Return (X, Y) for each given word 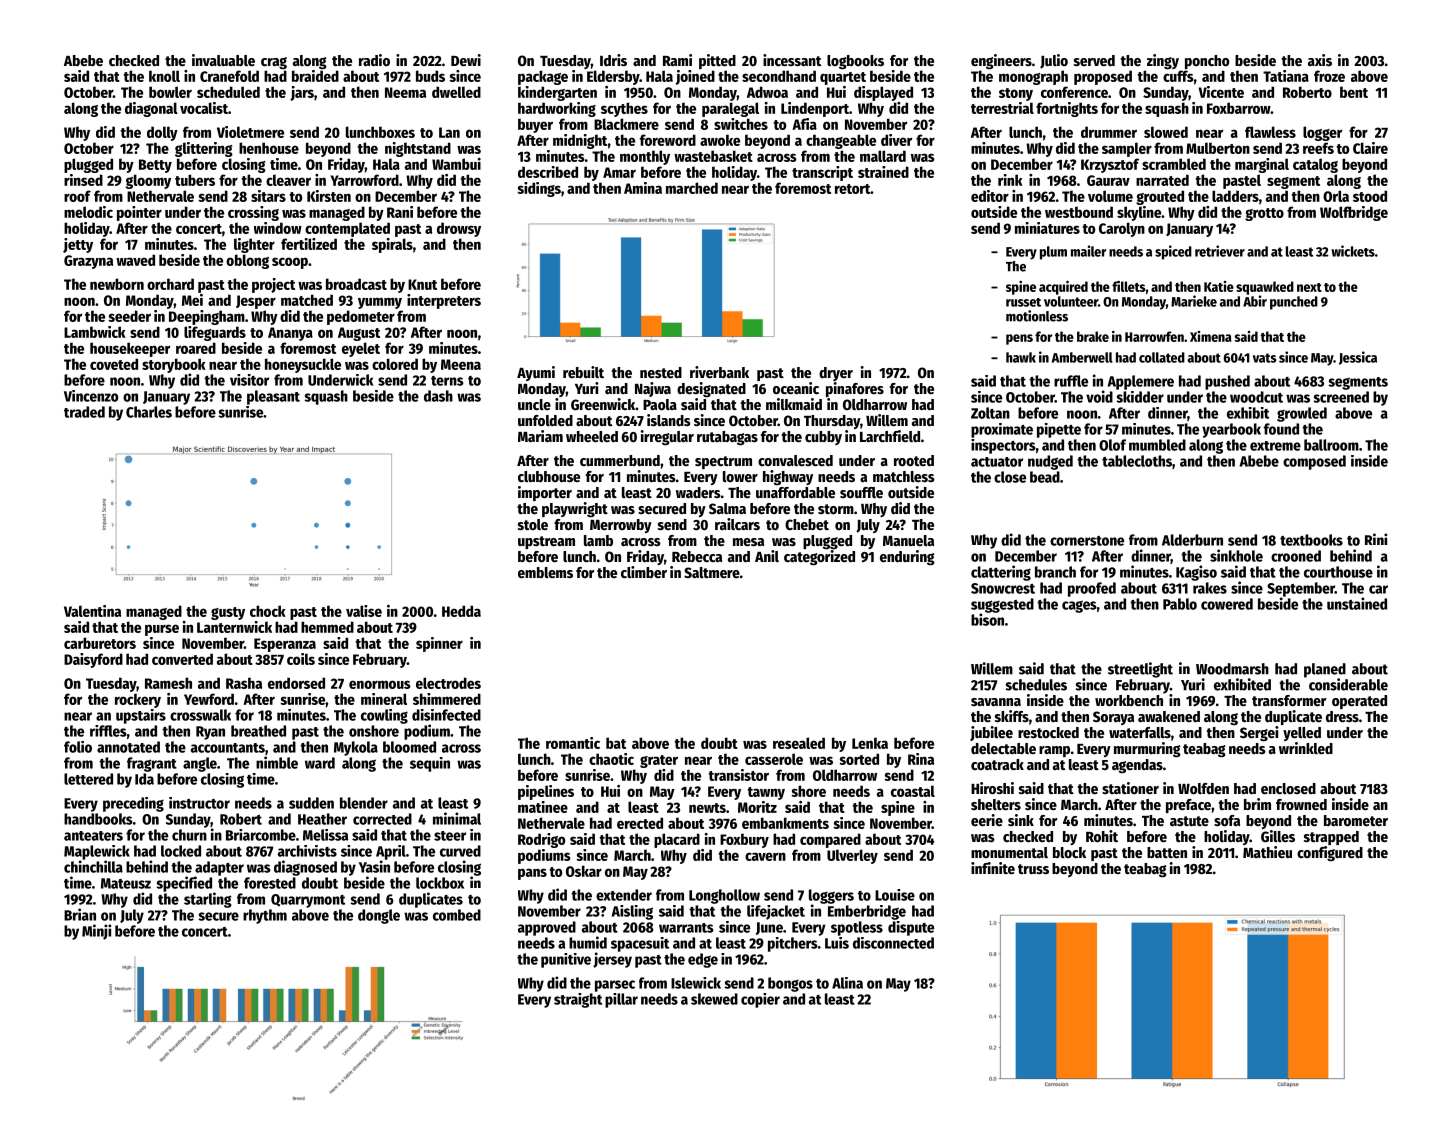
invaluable (223, 60)
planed (1325, 670)
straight (578, 1000)
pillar (621, 1000)
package (543, 77)
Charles (149, 412)
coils (301, 659)
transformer (1289, 700)
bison (987, 619)
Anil (767, 556)
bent (1354, 92)
